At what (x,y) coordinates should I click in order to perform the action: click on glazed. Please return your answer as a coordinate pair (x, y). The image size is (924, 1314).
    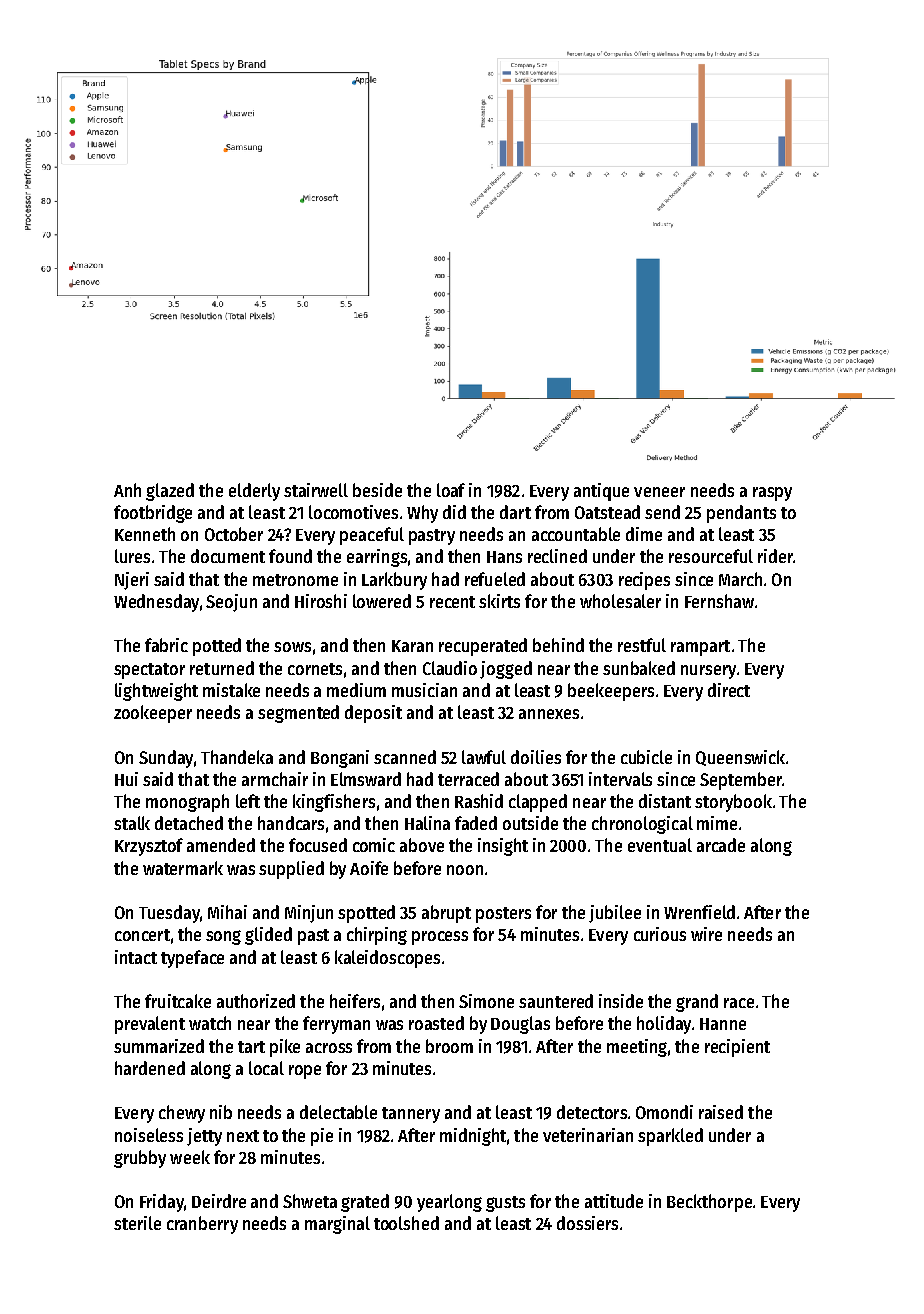
    Looking at the image, I should click on (170, 492).
